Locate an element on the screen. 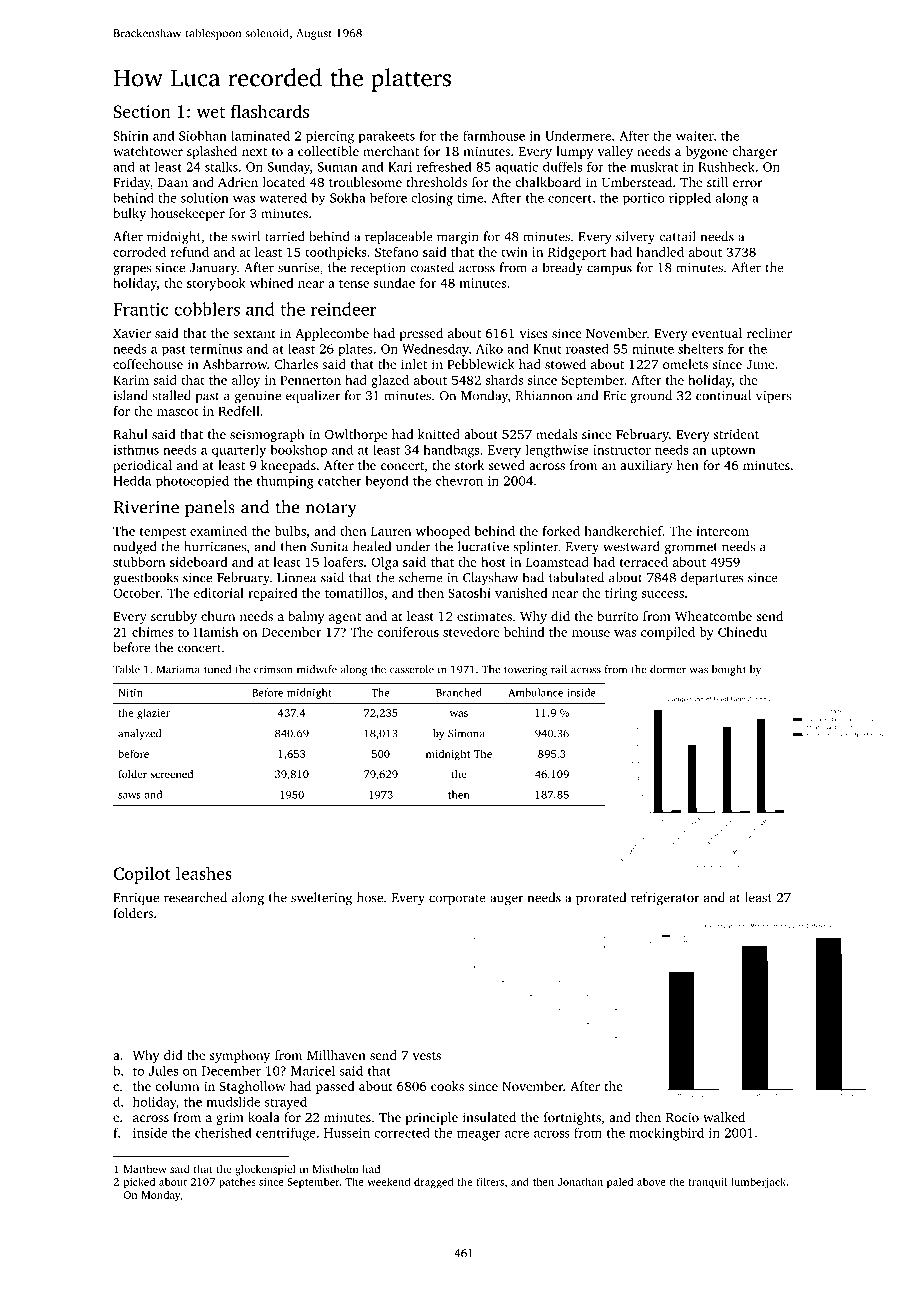 The width and height of the screenshot is (908, 1316). flashcards is located at coordinates (270, 111).
